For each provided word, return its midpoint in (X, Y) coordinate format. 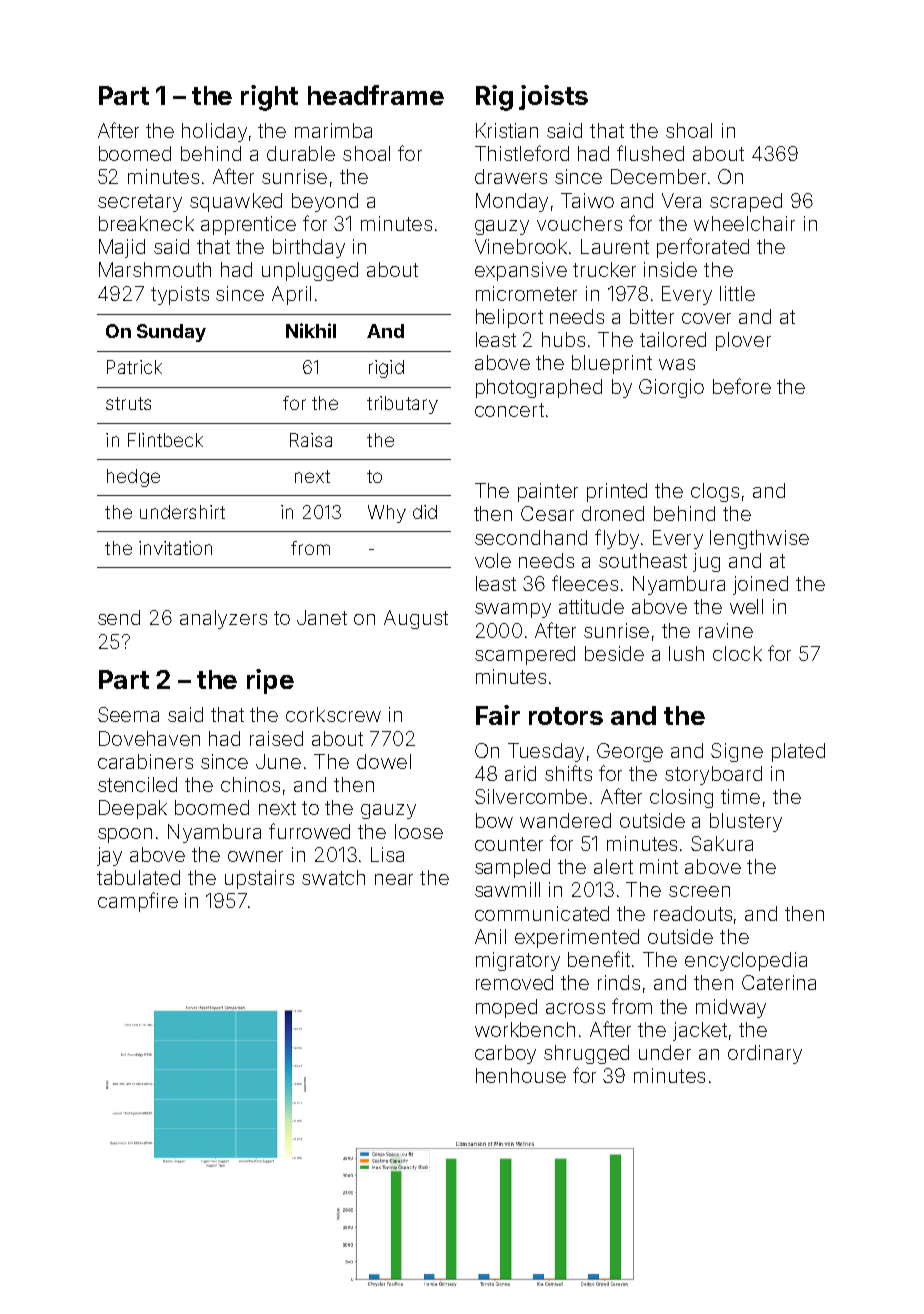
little (737, 293)
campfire (138, 902)
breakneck (146, 223)
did (425, 512)
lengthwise (759, 539)
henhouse (521, 1075)
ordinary (765, 1054)
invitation (175, 548)
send (119, 617)
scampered (525, 655)
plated (798, 752)
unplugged (310, 271)
